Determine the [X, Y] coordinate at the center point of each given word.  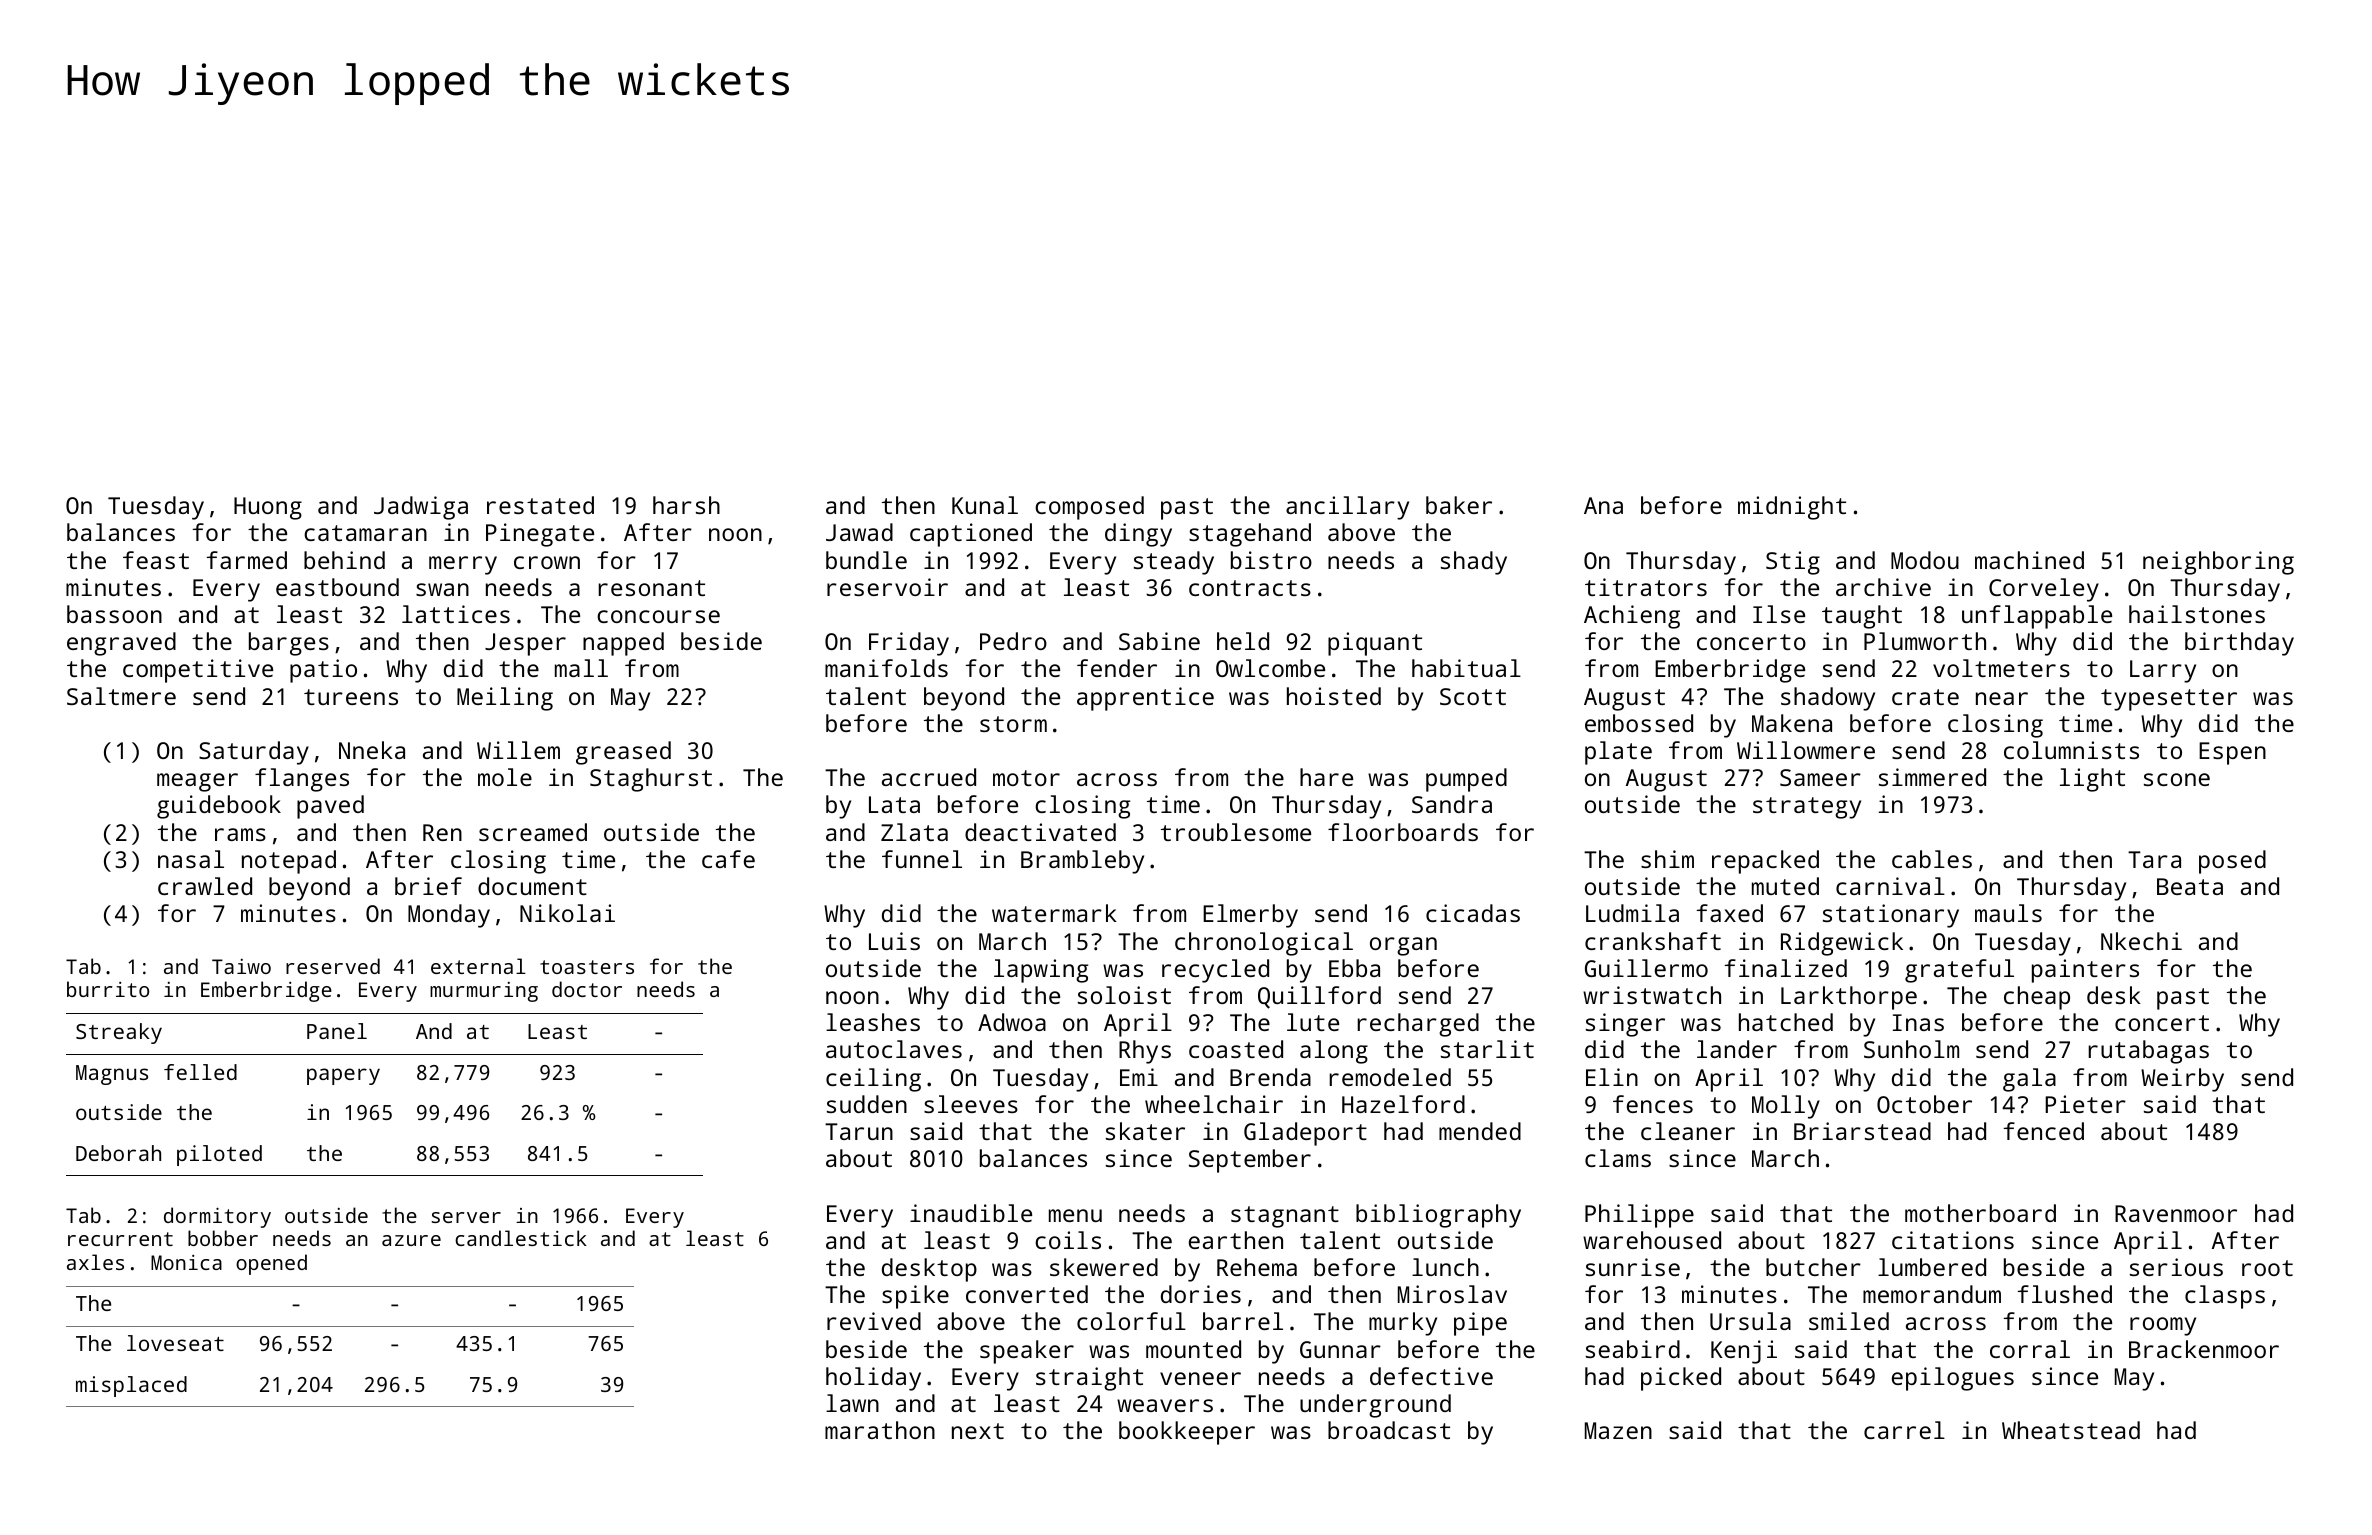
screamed [533, 832]
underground [1375, 1406]
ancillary [1347, 508]
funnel [922, 859]
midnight [1792, 508]
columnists [2071, 750]
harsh [686, 505]
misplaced [131, 1386]
